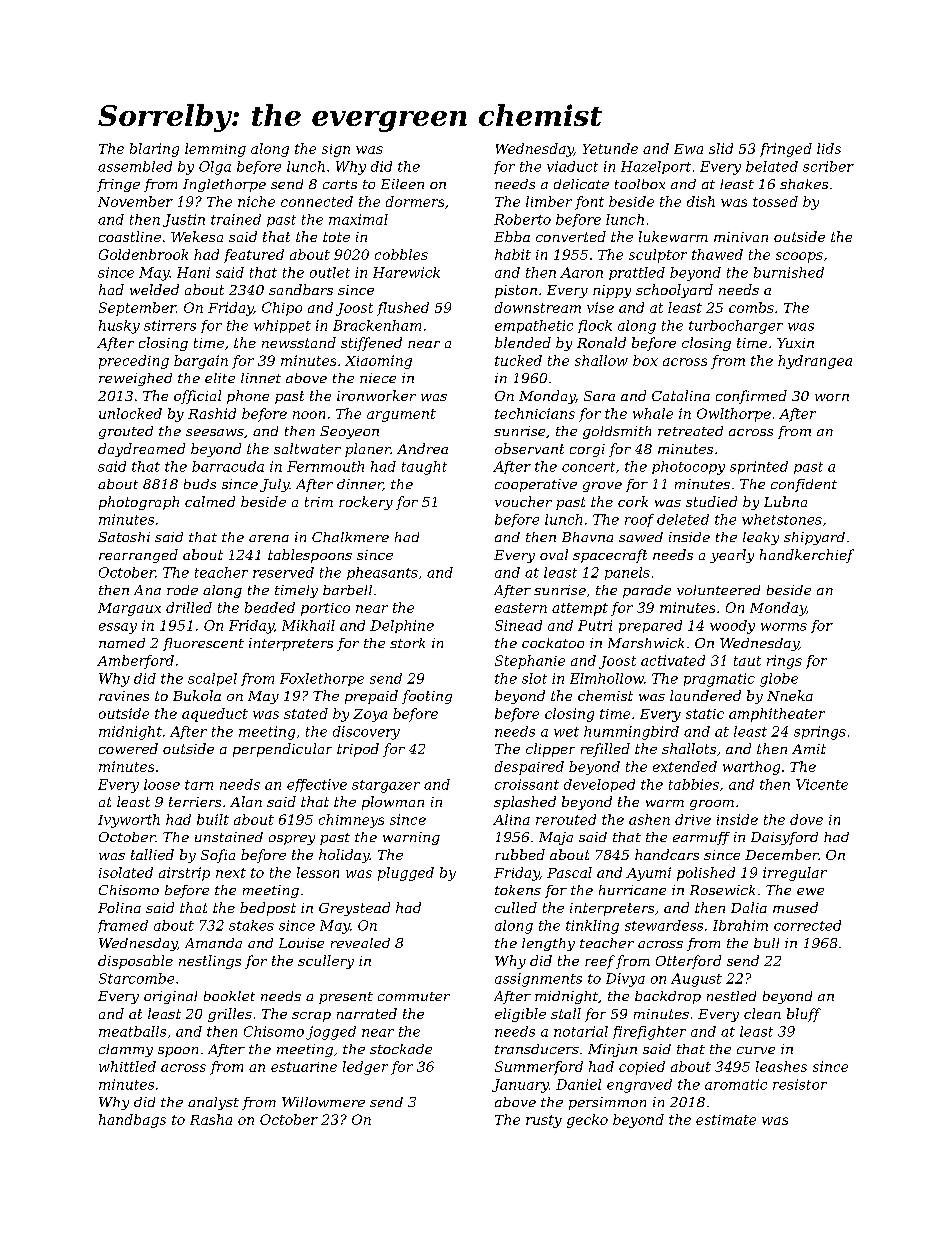  I want to click on copied, so click(642, 1068).
